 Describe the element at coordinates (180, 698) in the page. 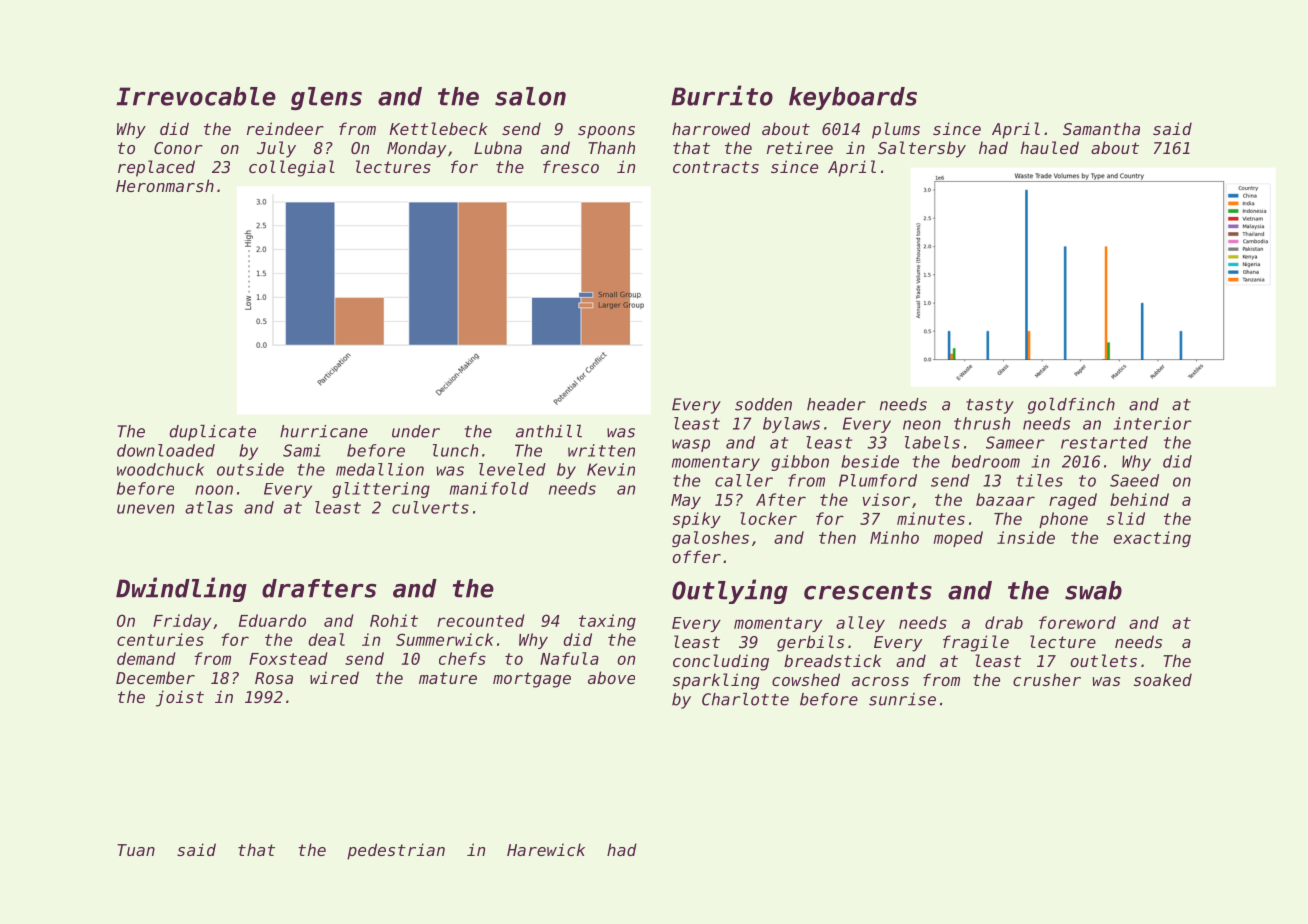

I see `joist` at that location.
